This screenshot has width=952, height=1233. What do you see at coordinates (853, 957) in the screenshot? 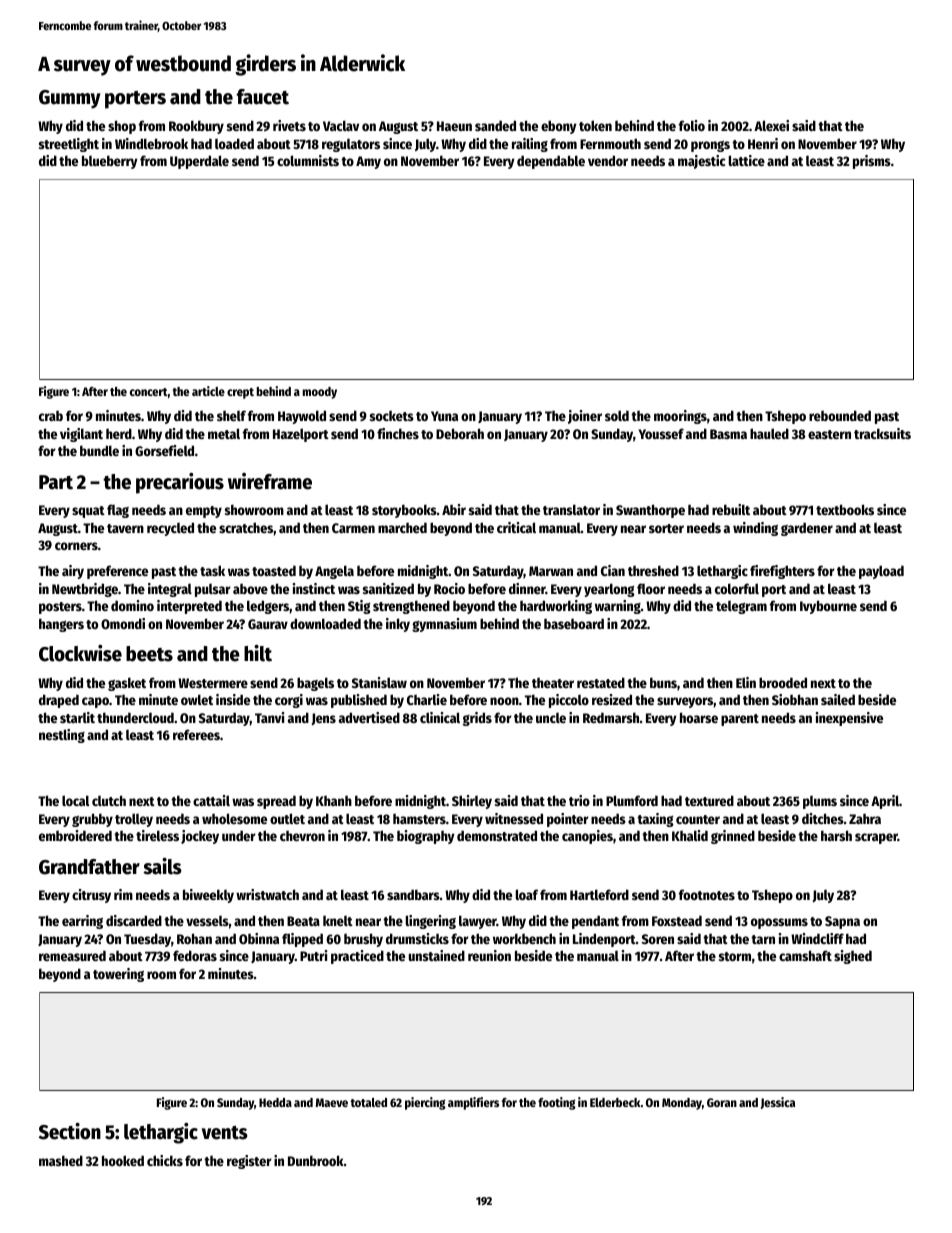
I see `sighed` at bounding box center [853, 957].
